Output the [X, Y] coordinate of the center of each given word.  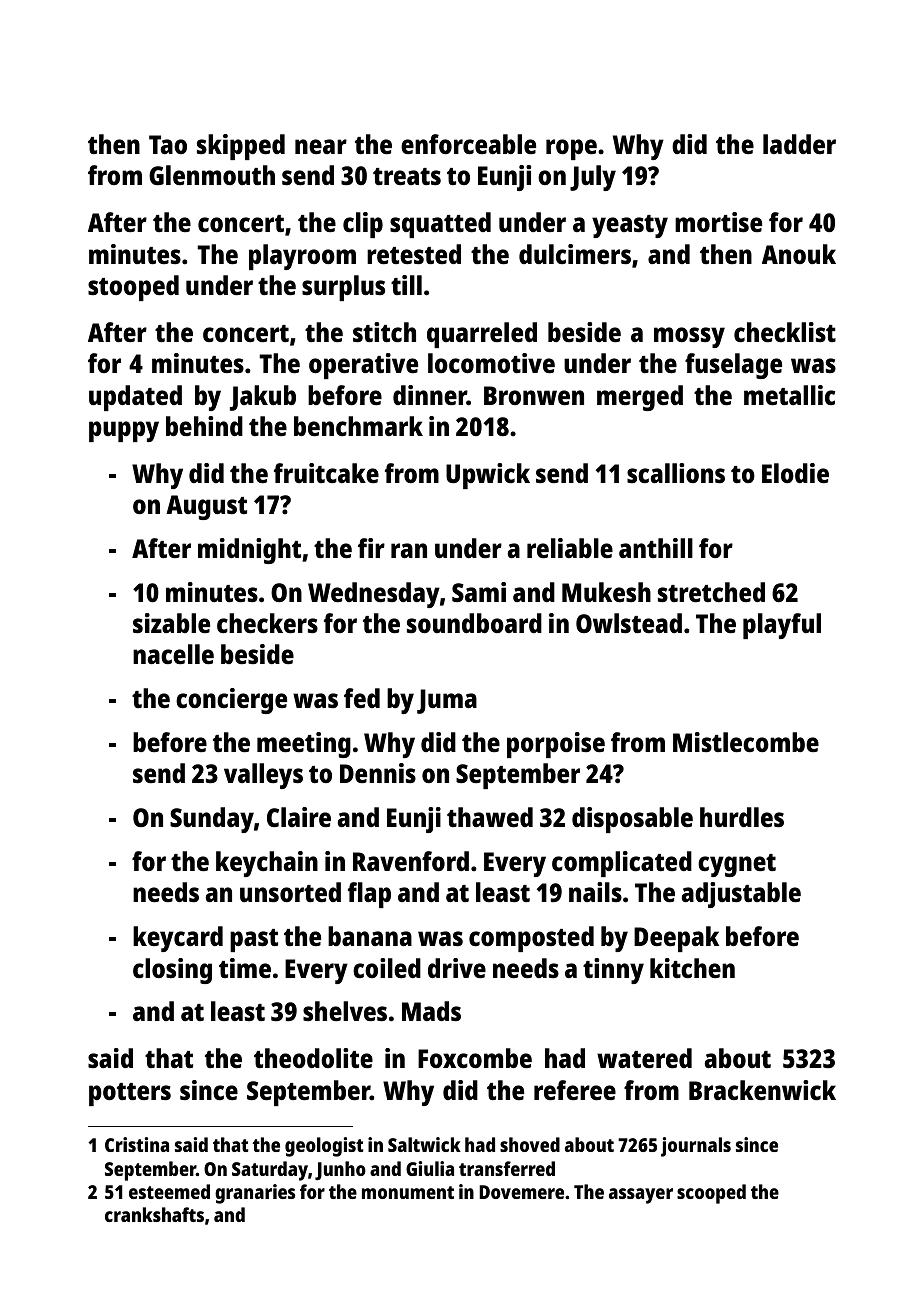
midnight [249, 551]
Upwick [488, 476]
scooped [711, 1194]
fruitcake [326, 473]
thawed [490, 817]
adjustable [741, 895]
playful [782, 626]
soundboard [474, 623]
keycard [178, 939]
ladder [799, 144]
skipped [241, 147]
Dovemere [521, 1192]
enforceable [468, 144]
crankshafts [154, 1214]
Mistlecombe [746, 742]
